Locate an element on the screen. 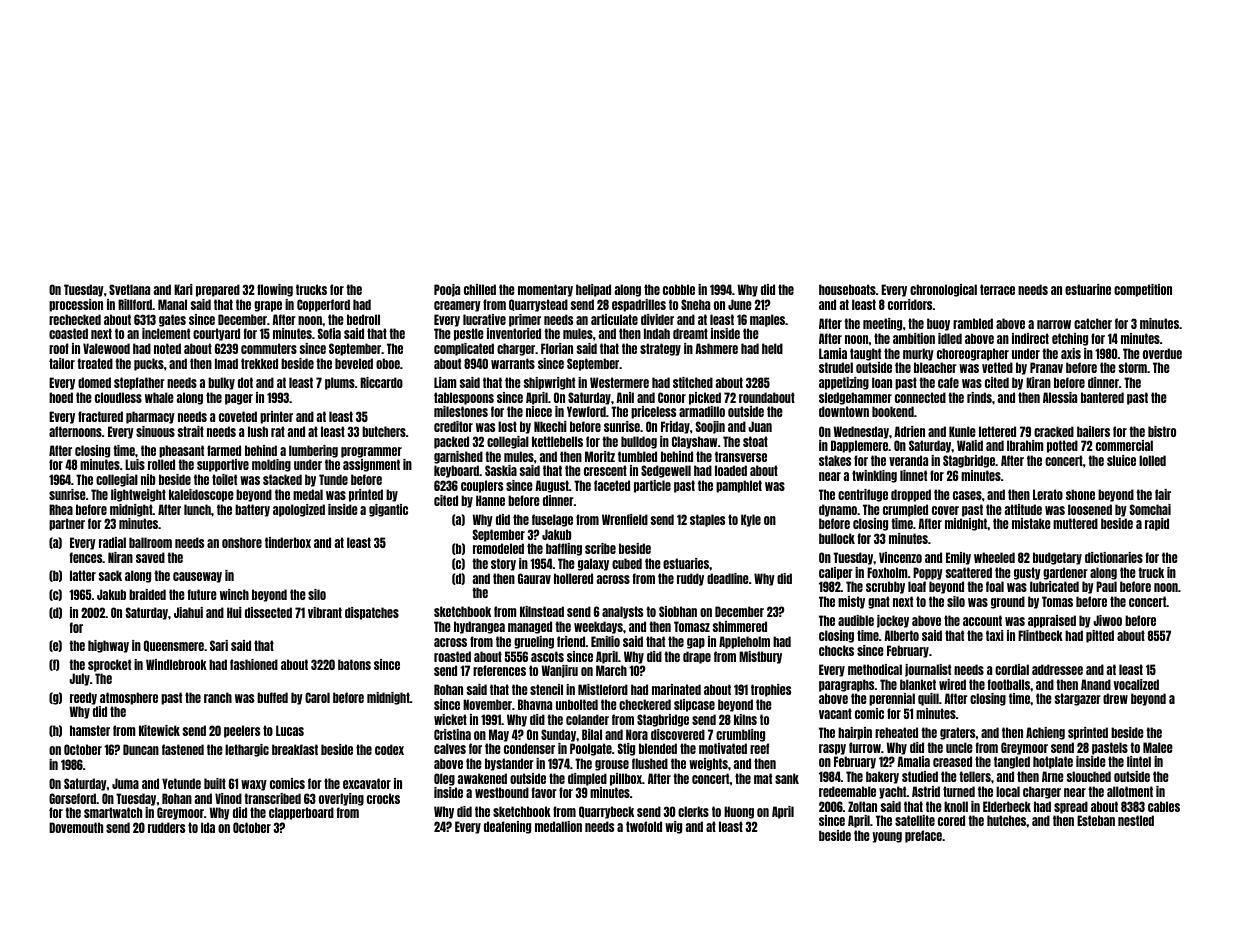 This screenshot has height=952, width=1233. competition is located at coordinates (1143, 290).
